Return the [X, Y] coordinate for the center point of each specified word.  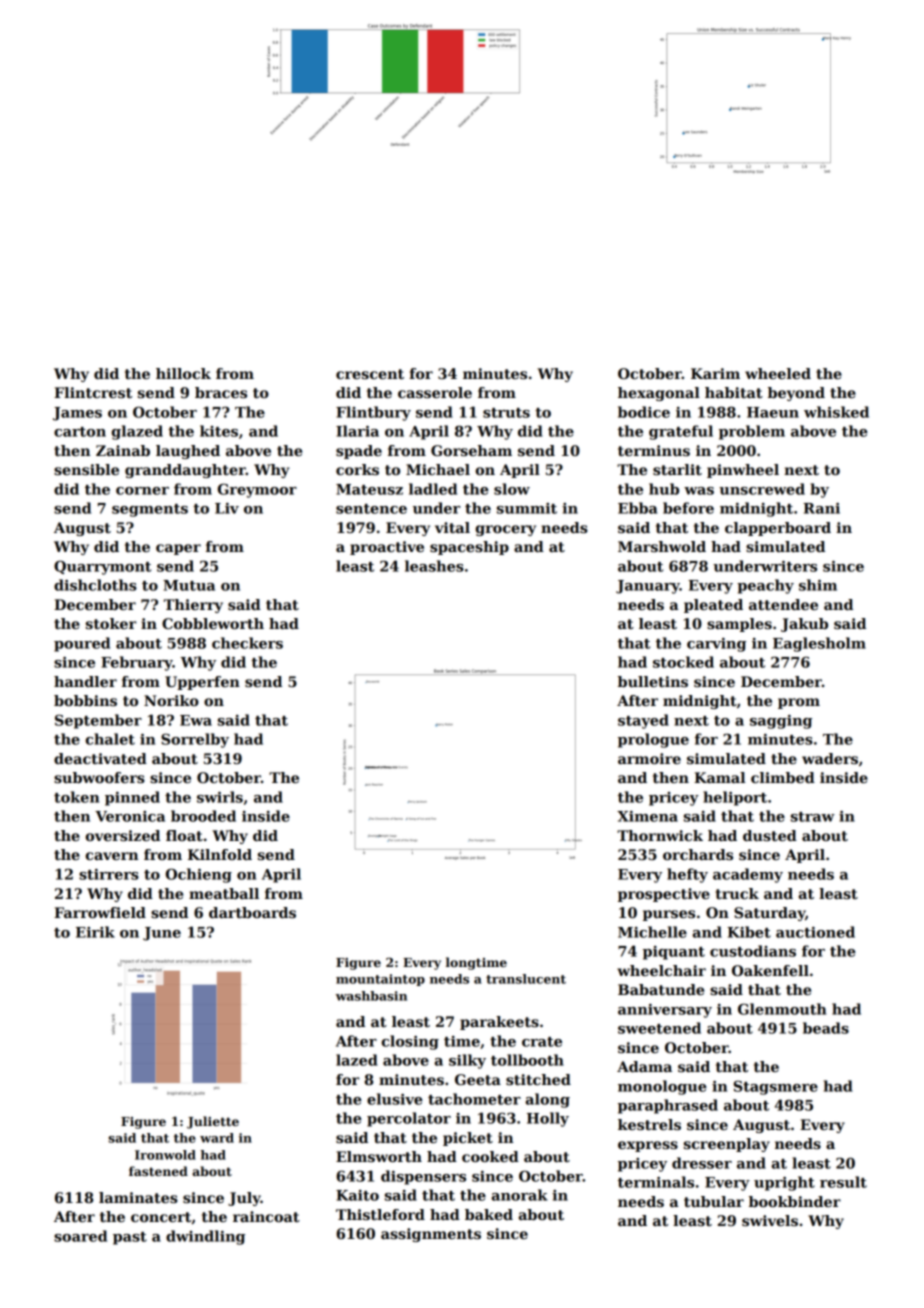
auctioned [815, 932]
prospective [664, 895]
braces [221, 392]
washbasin [371, 996]
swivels [770, 1220]
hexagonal [659, 394]
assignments [431, 1235]
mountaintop [380, 980]
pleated [713, 606]
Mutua [189, 585]
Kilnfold [220, 854]
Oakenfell [770, 970]
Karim [715, 373]
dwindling [205, 1237]
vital [452, 527]
